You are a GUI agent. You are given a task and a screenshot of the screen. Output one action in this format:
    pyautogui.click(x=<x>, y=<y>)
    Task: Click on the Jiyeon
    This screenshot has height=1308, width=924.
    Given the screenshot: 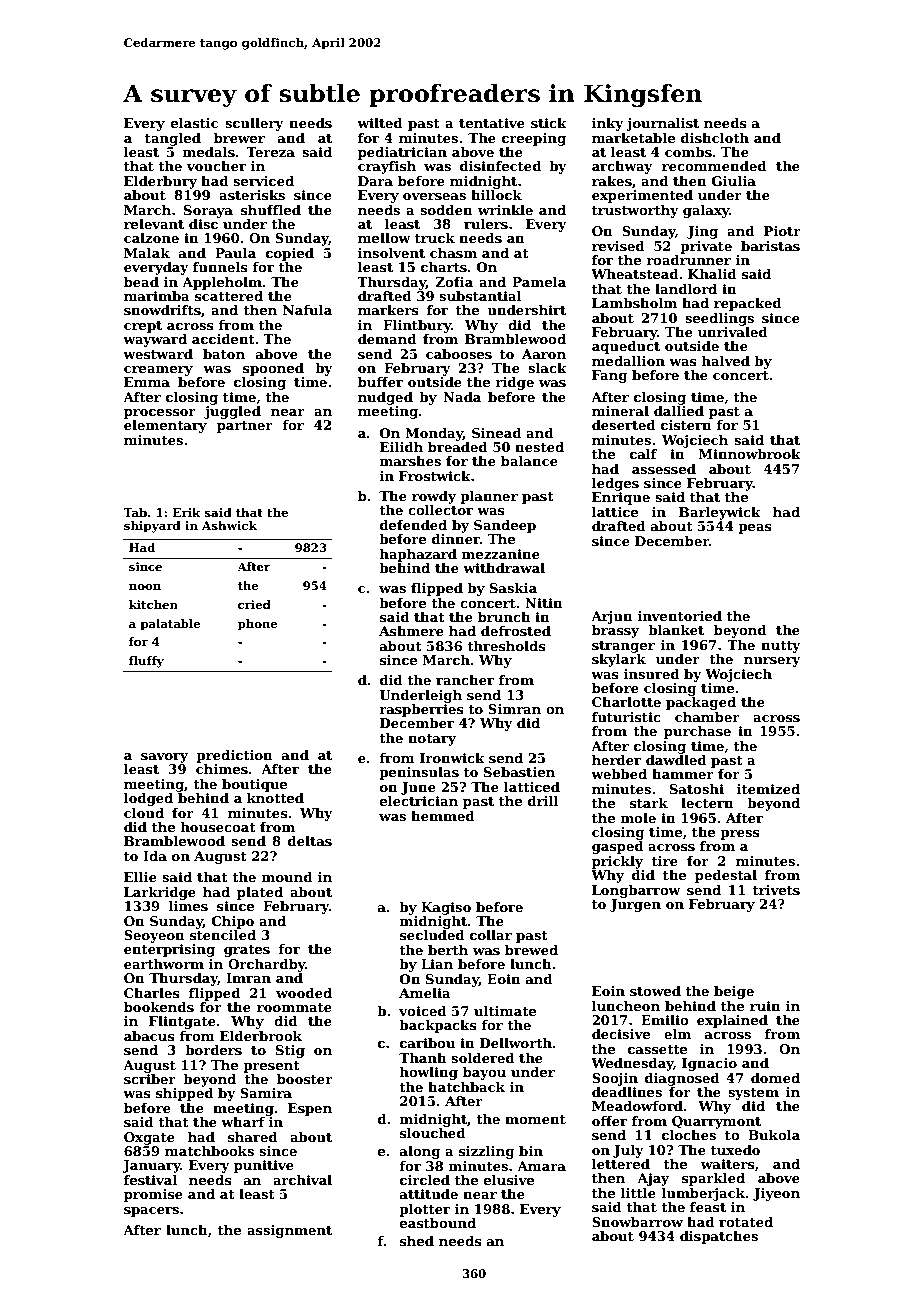 What is the action you would take?
    pyautogui.click(x=776, y=1194)
